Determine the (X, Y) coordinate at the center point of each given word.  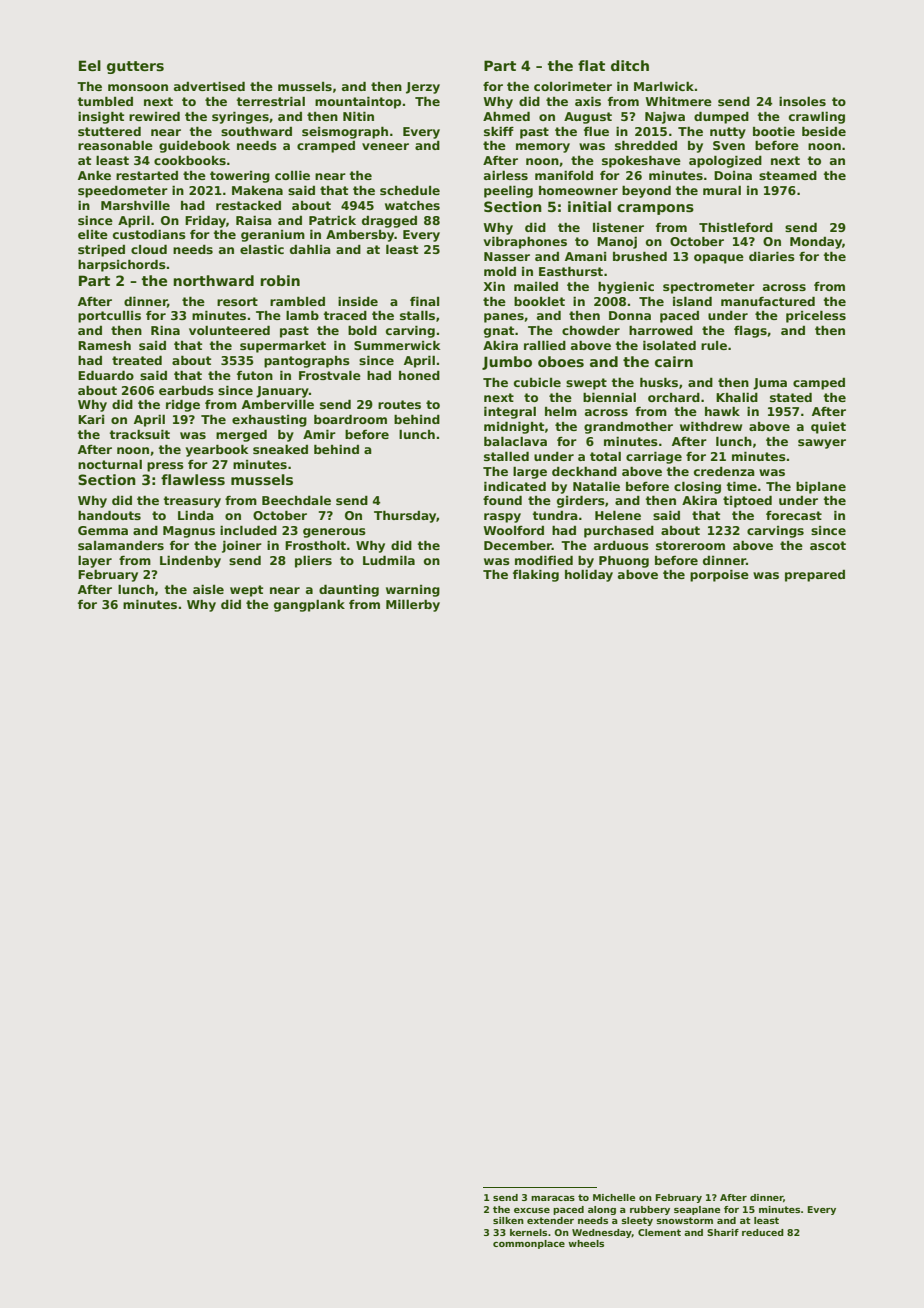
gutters (135, 67)
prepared (815, 576)
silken (508, 1220)
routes (399, 404)
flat (591, 65)
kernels (528, 1232)
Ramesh (104, 345)
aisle (208, 589)
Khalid (737, 397)
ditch (630, 65)
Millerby (413, 605)
